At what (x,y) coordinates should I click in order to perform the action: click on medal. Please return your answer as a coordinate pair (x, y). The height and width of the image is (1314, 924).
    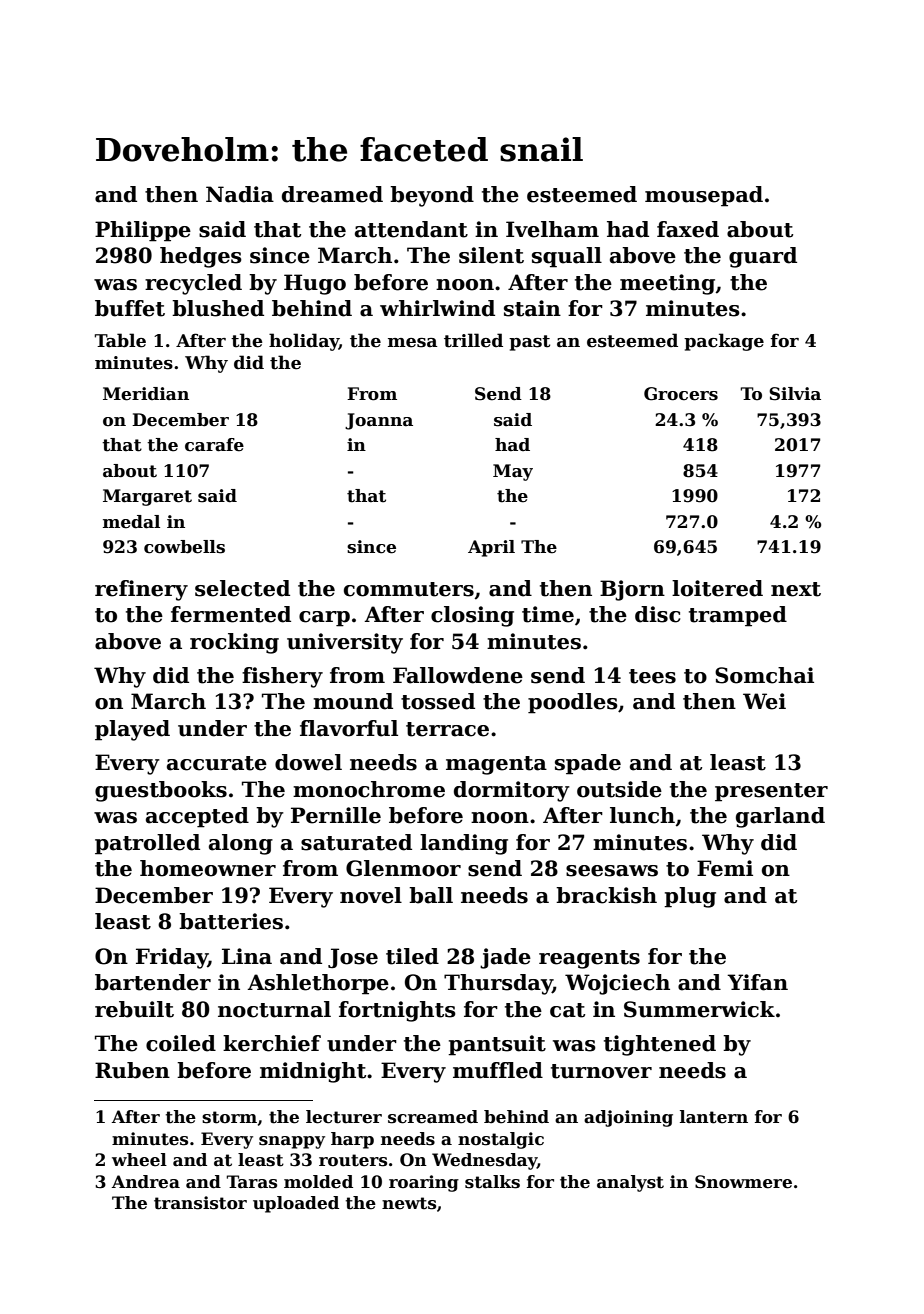
    Looking at the image, I should click on (131, 522).
